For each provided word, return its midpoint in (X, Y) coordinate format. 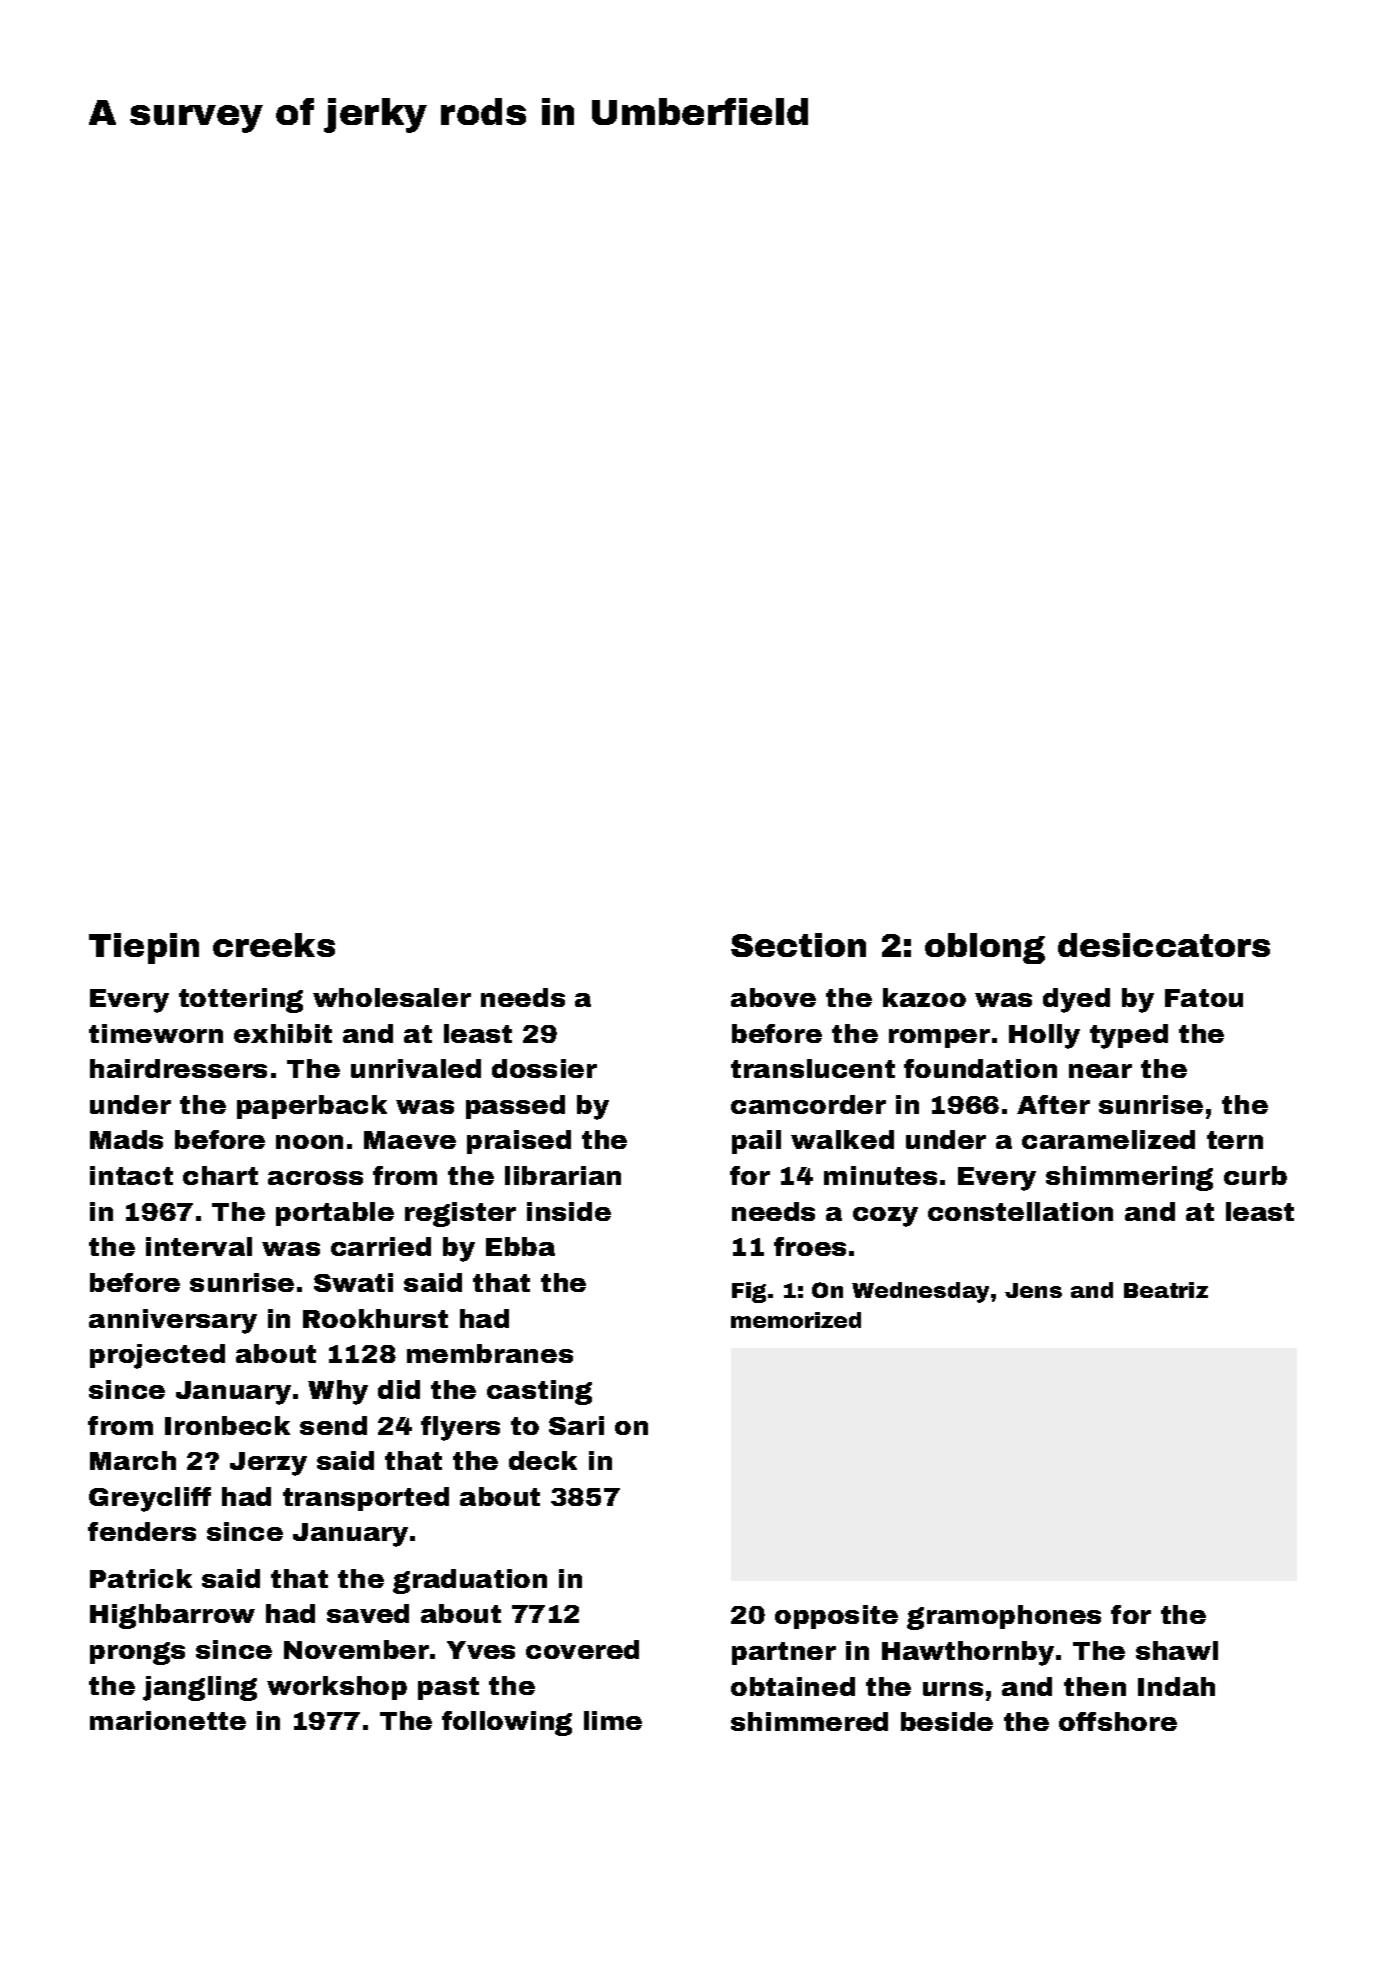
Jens (1033, 1290)
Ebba (520, 1246)
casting (539, 1392)
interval (199, 1246)
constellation (1020, 1211)
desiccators (1164, 945)
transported (366, 1499)
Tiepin (144, 948)
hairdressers (178, 1068)
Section (798, 945)
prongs (137, 1653)
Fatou (1204, 998)
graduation (470, 1581)
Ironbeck (227, 1425)
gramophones (1004, 1617)
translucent (813, 1068)
